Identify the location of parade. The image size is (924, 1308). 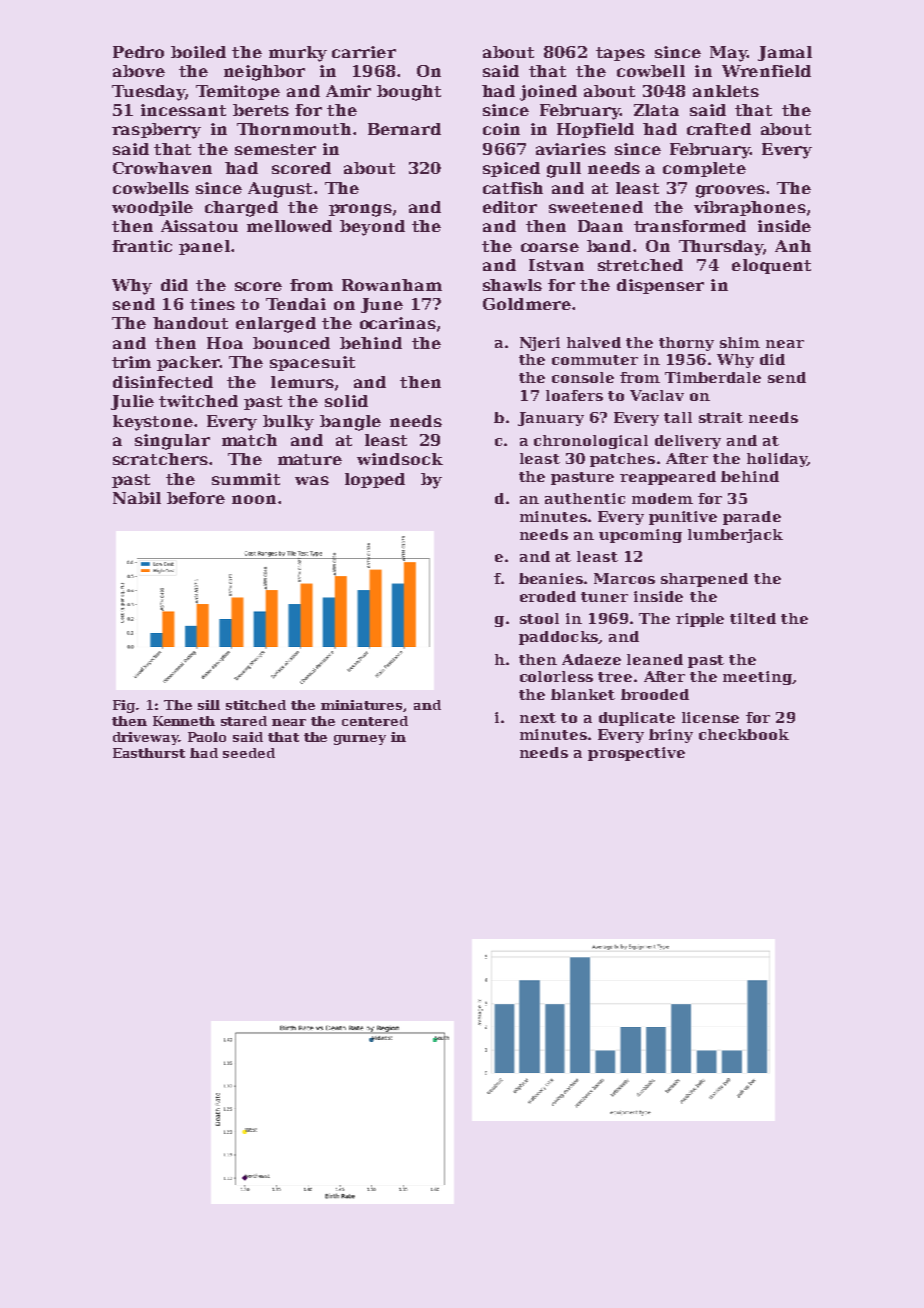
(752, 518).
